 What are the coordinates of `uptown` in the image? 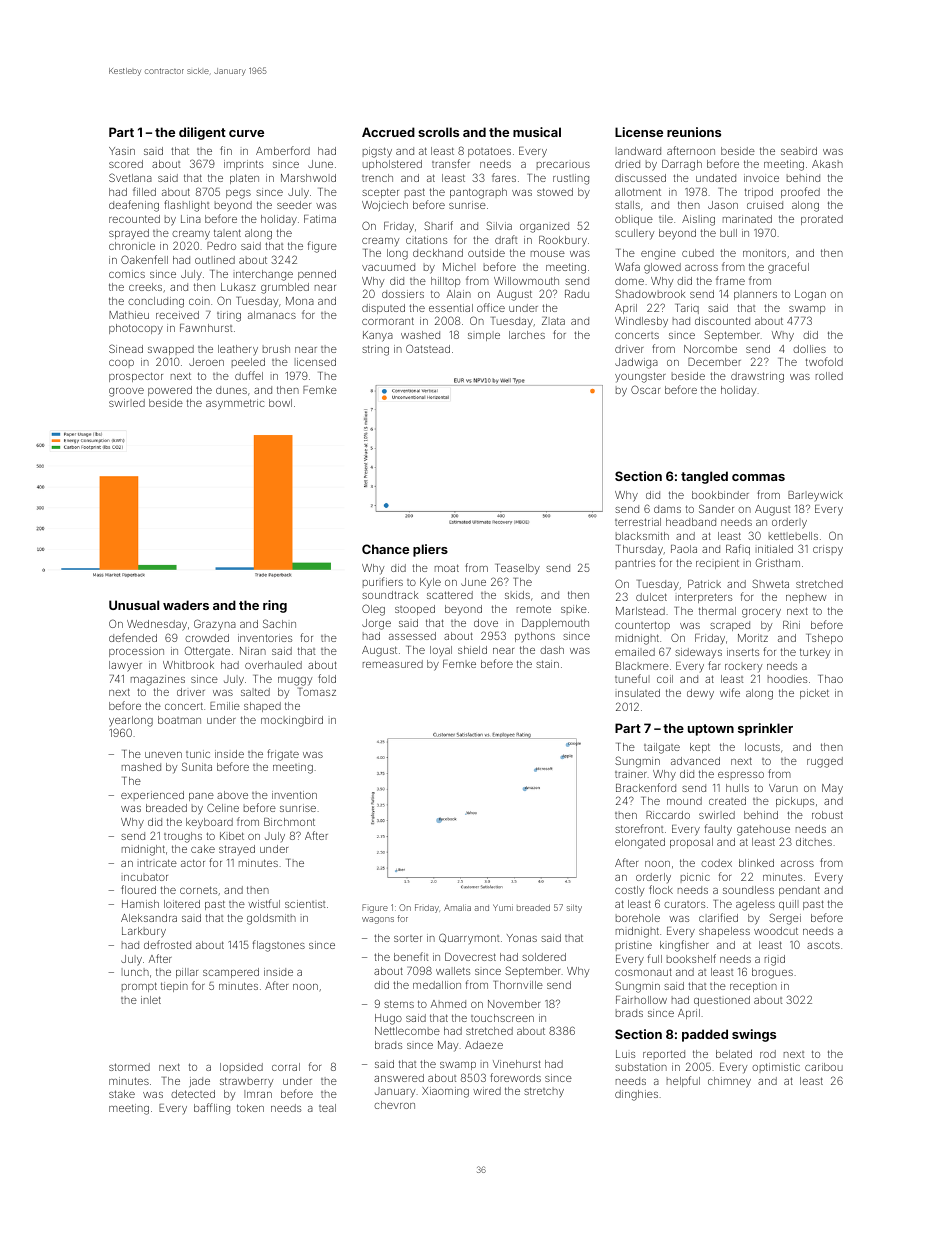 It's located at (711, 730).
